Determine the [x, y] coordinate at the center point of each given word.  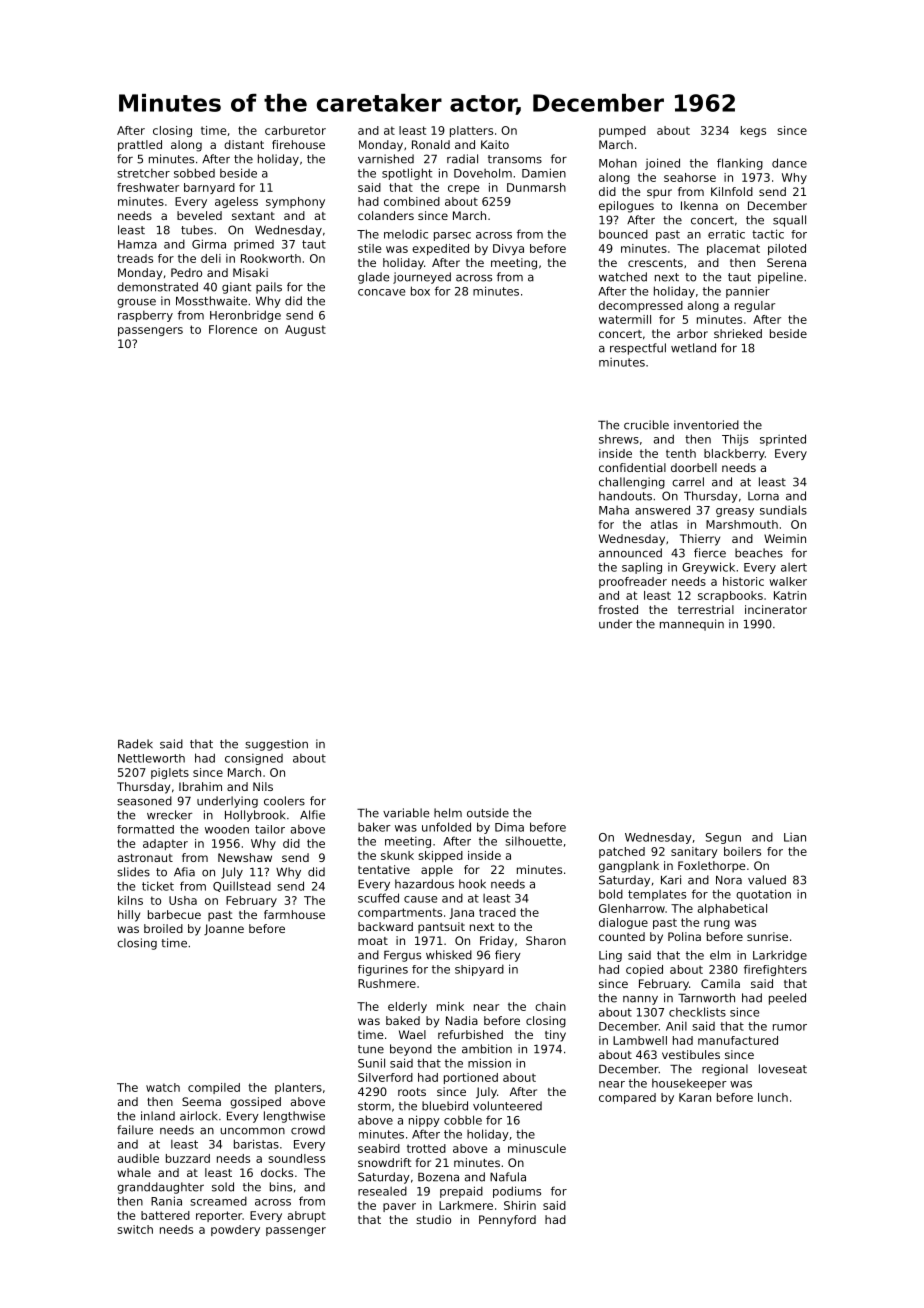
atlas [664, 524]
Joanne [224, 929]
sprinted [783, 440]
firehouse [298, 144]
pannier [748, 292]
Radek [135, 744]
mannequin [692, 625]
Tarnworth [706, 998]
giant [236, 288]
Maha [614, 510]
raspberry [145, 316]
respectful [638, 349]
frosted [618, 609]
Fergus [402, 956]
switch [135, 1229]
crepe [463, 189]
